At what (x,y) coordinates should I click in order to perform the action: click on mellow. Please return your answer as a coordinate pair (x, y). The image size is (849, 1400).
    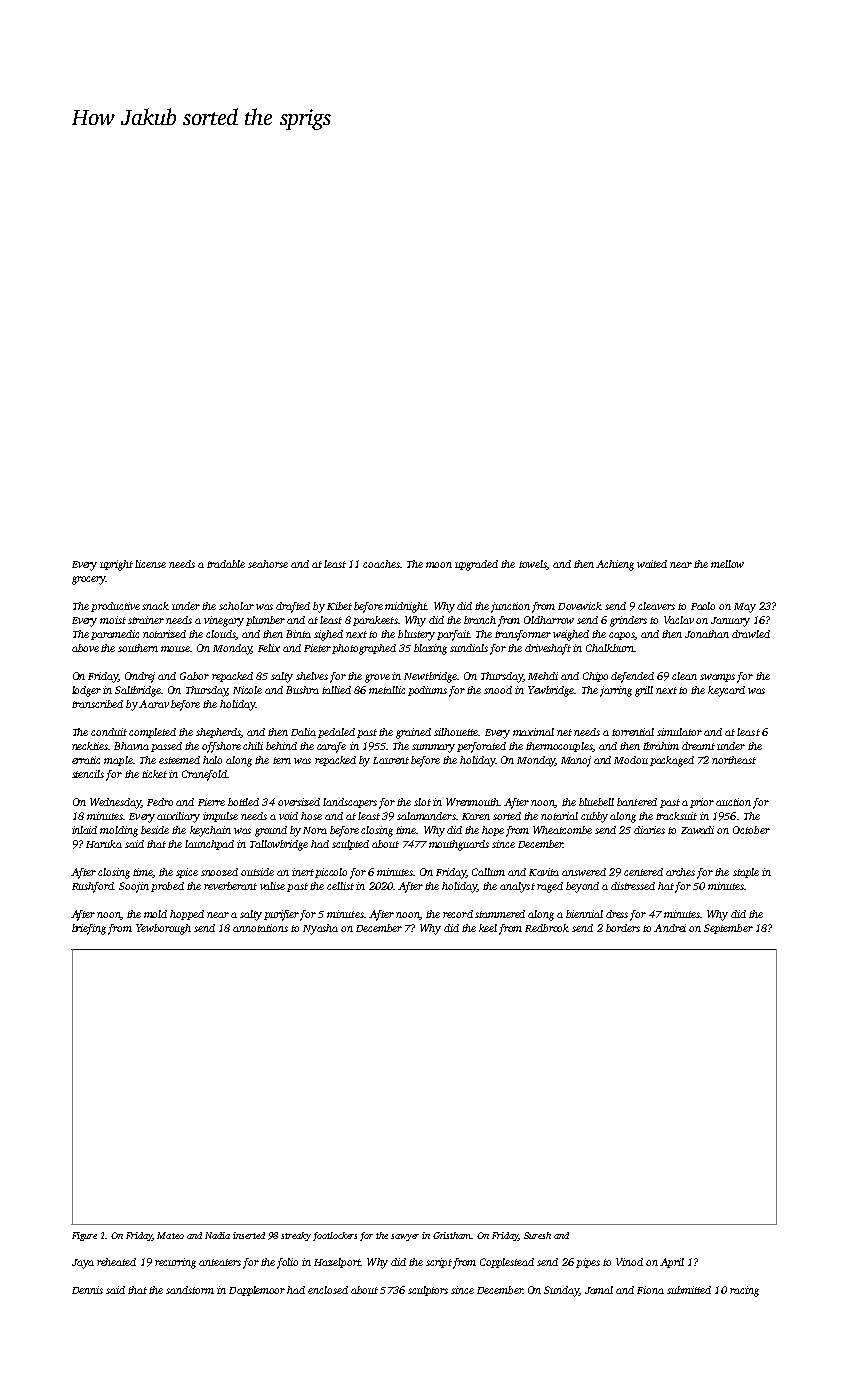
    Looking at the image, I should click on (727, 564).
